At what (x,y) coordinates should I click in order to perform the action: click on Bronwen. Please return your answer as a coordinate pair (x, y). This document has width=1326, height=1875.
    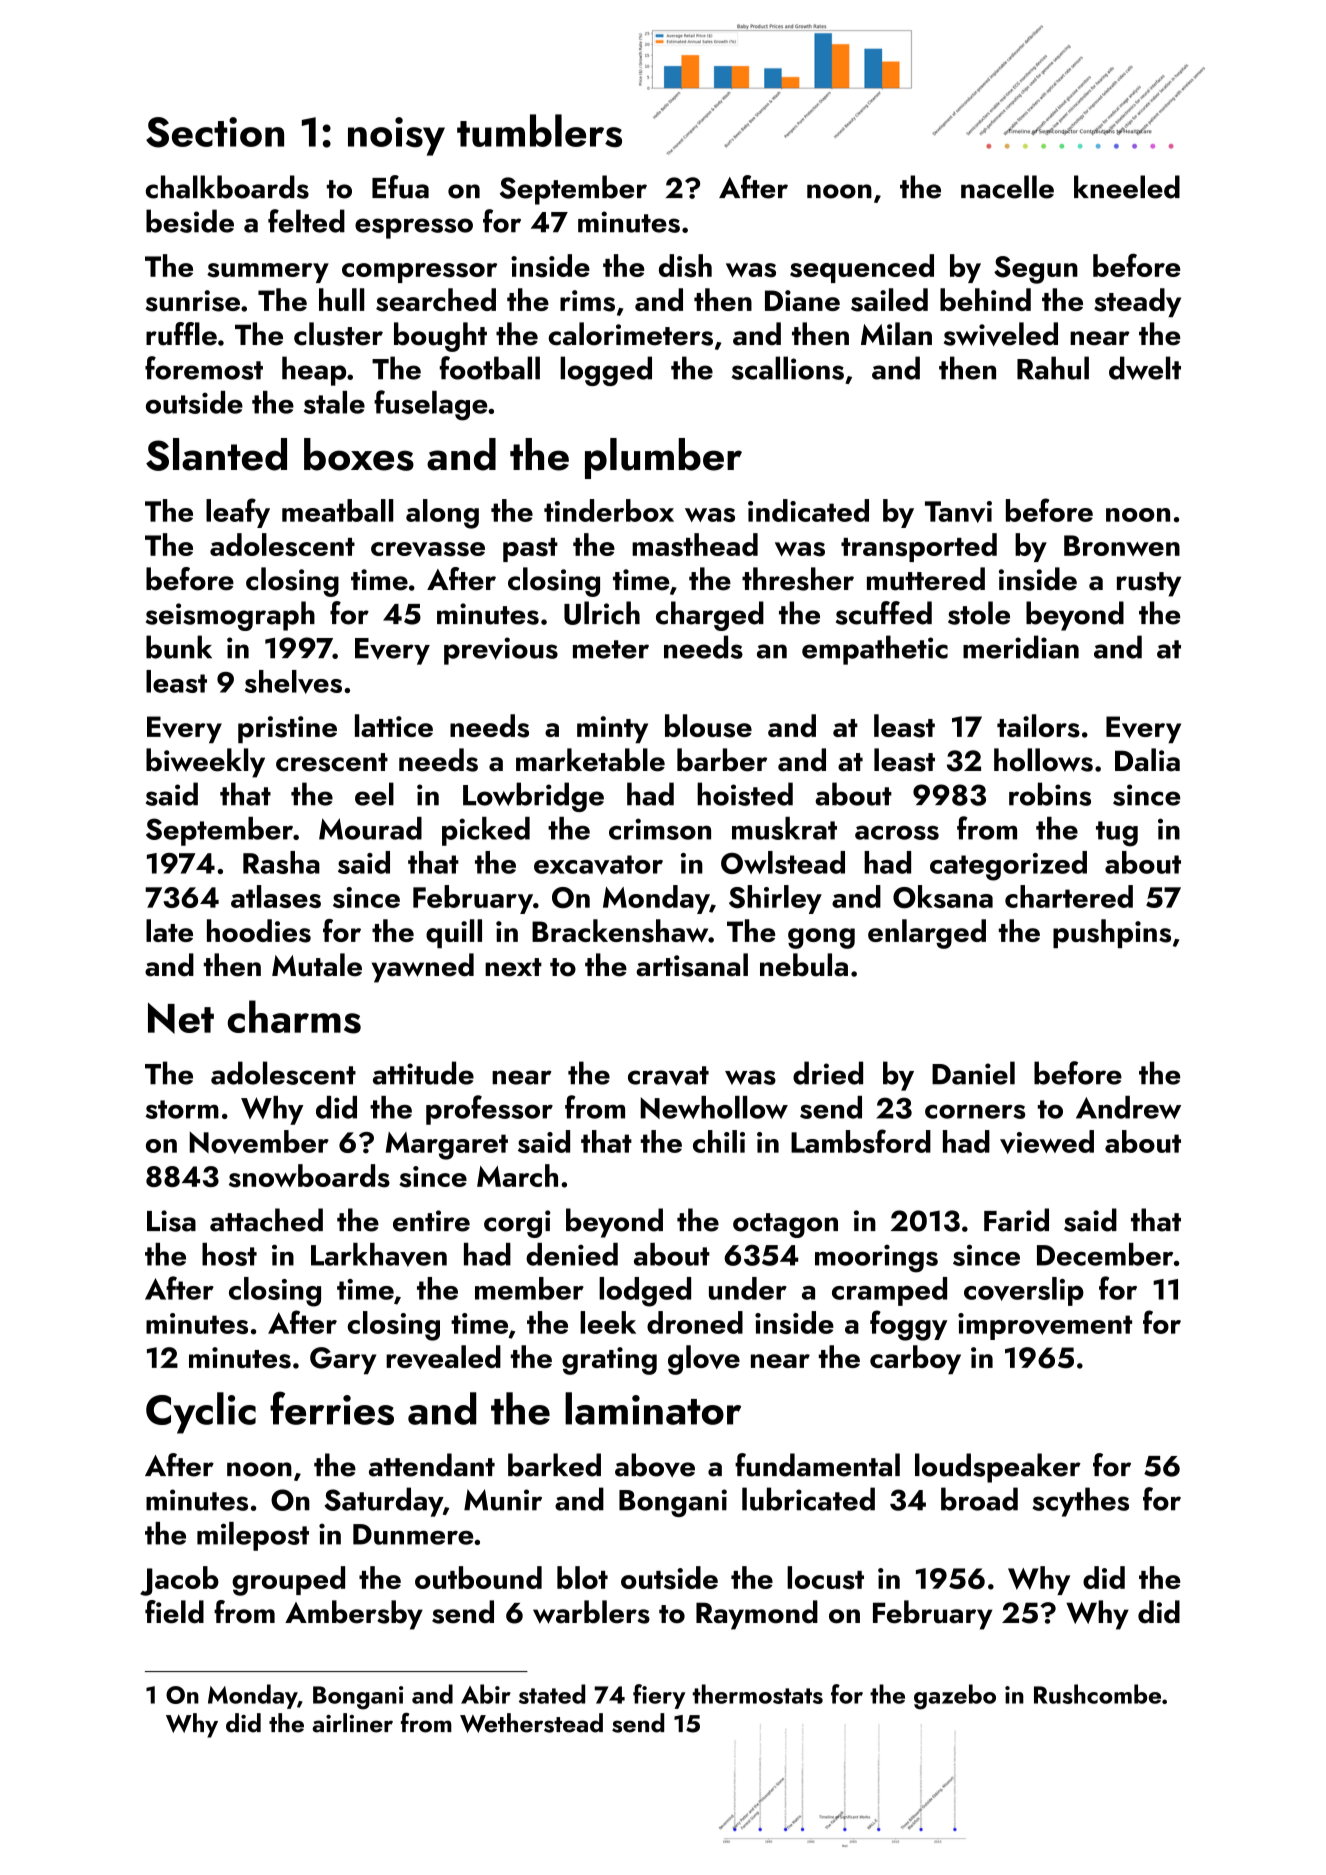
    Looking at the image, I should click on (1122, 545).
